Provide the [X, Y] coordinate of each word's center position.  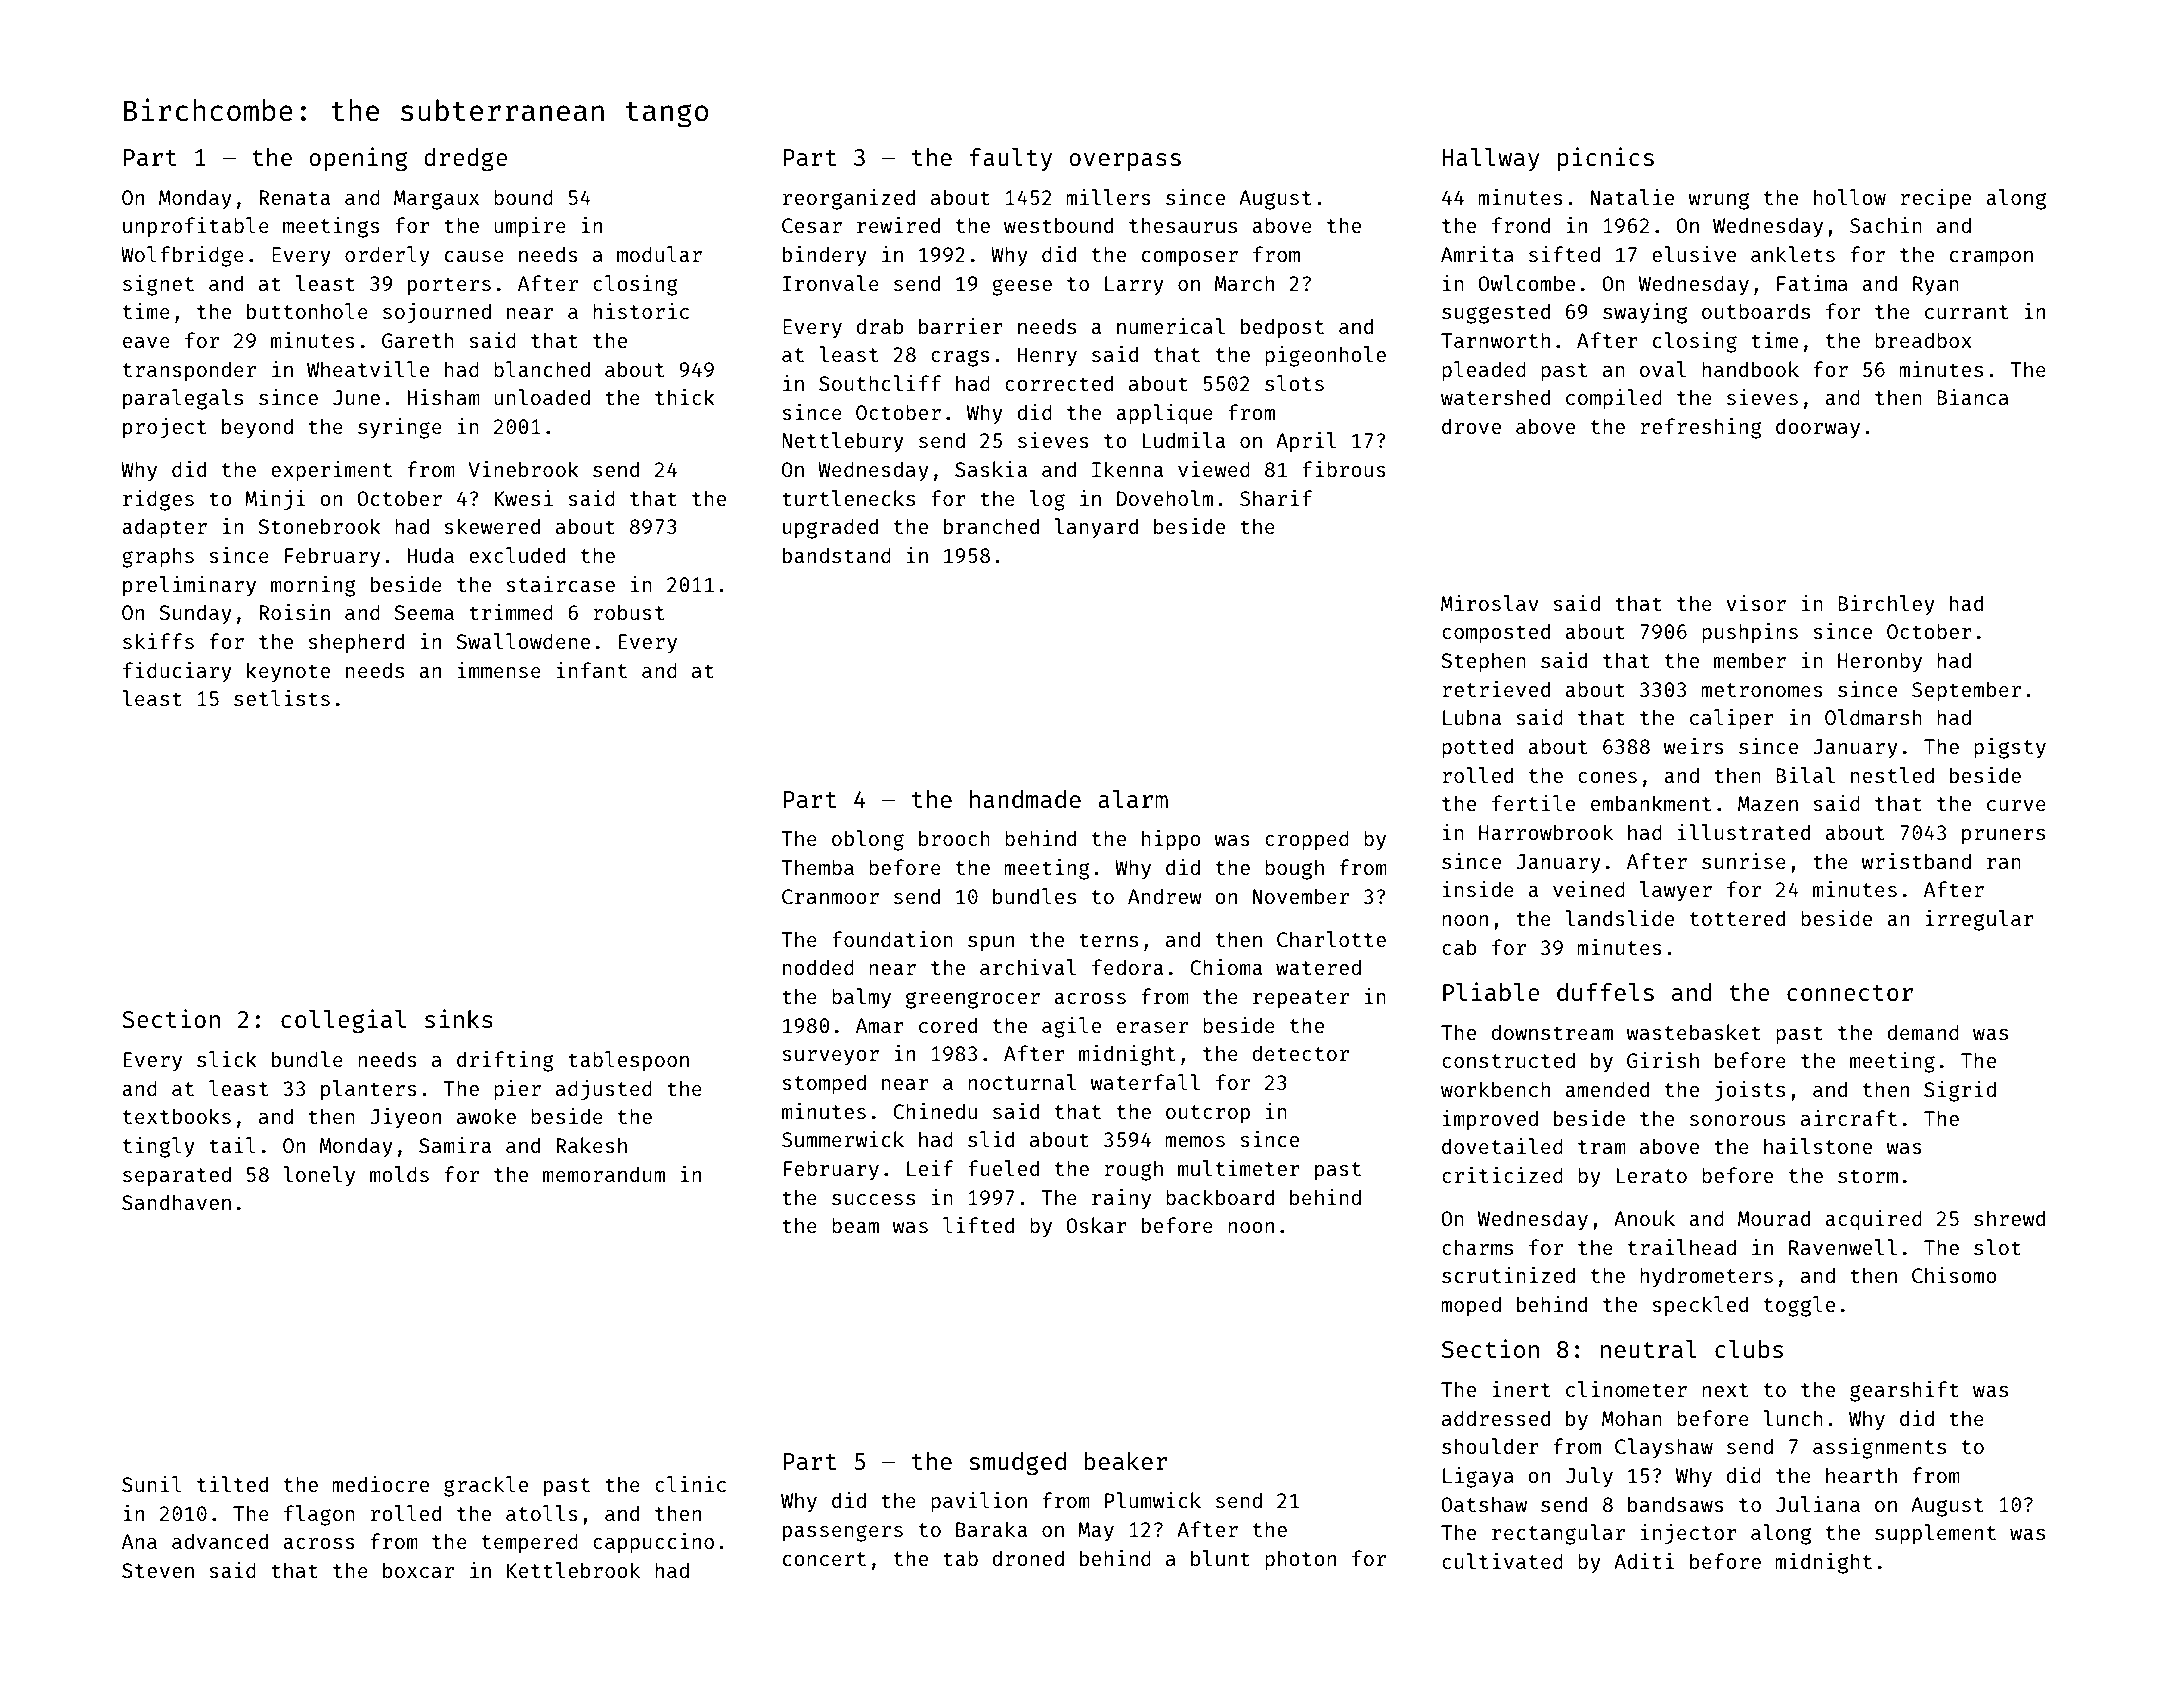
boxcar [418, 1570]
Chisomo [1954, 1275]
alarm [1133, 799]
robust [628, 612]
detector [1300, 1053]
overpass [1125, 162]
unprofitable [196, 227]
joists [1750, 1091]
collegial [343, 1021]
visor [1756, 603]
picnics [1606, 159]
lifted [978, 1225]
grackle [486, 1486]
